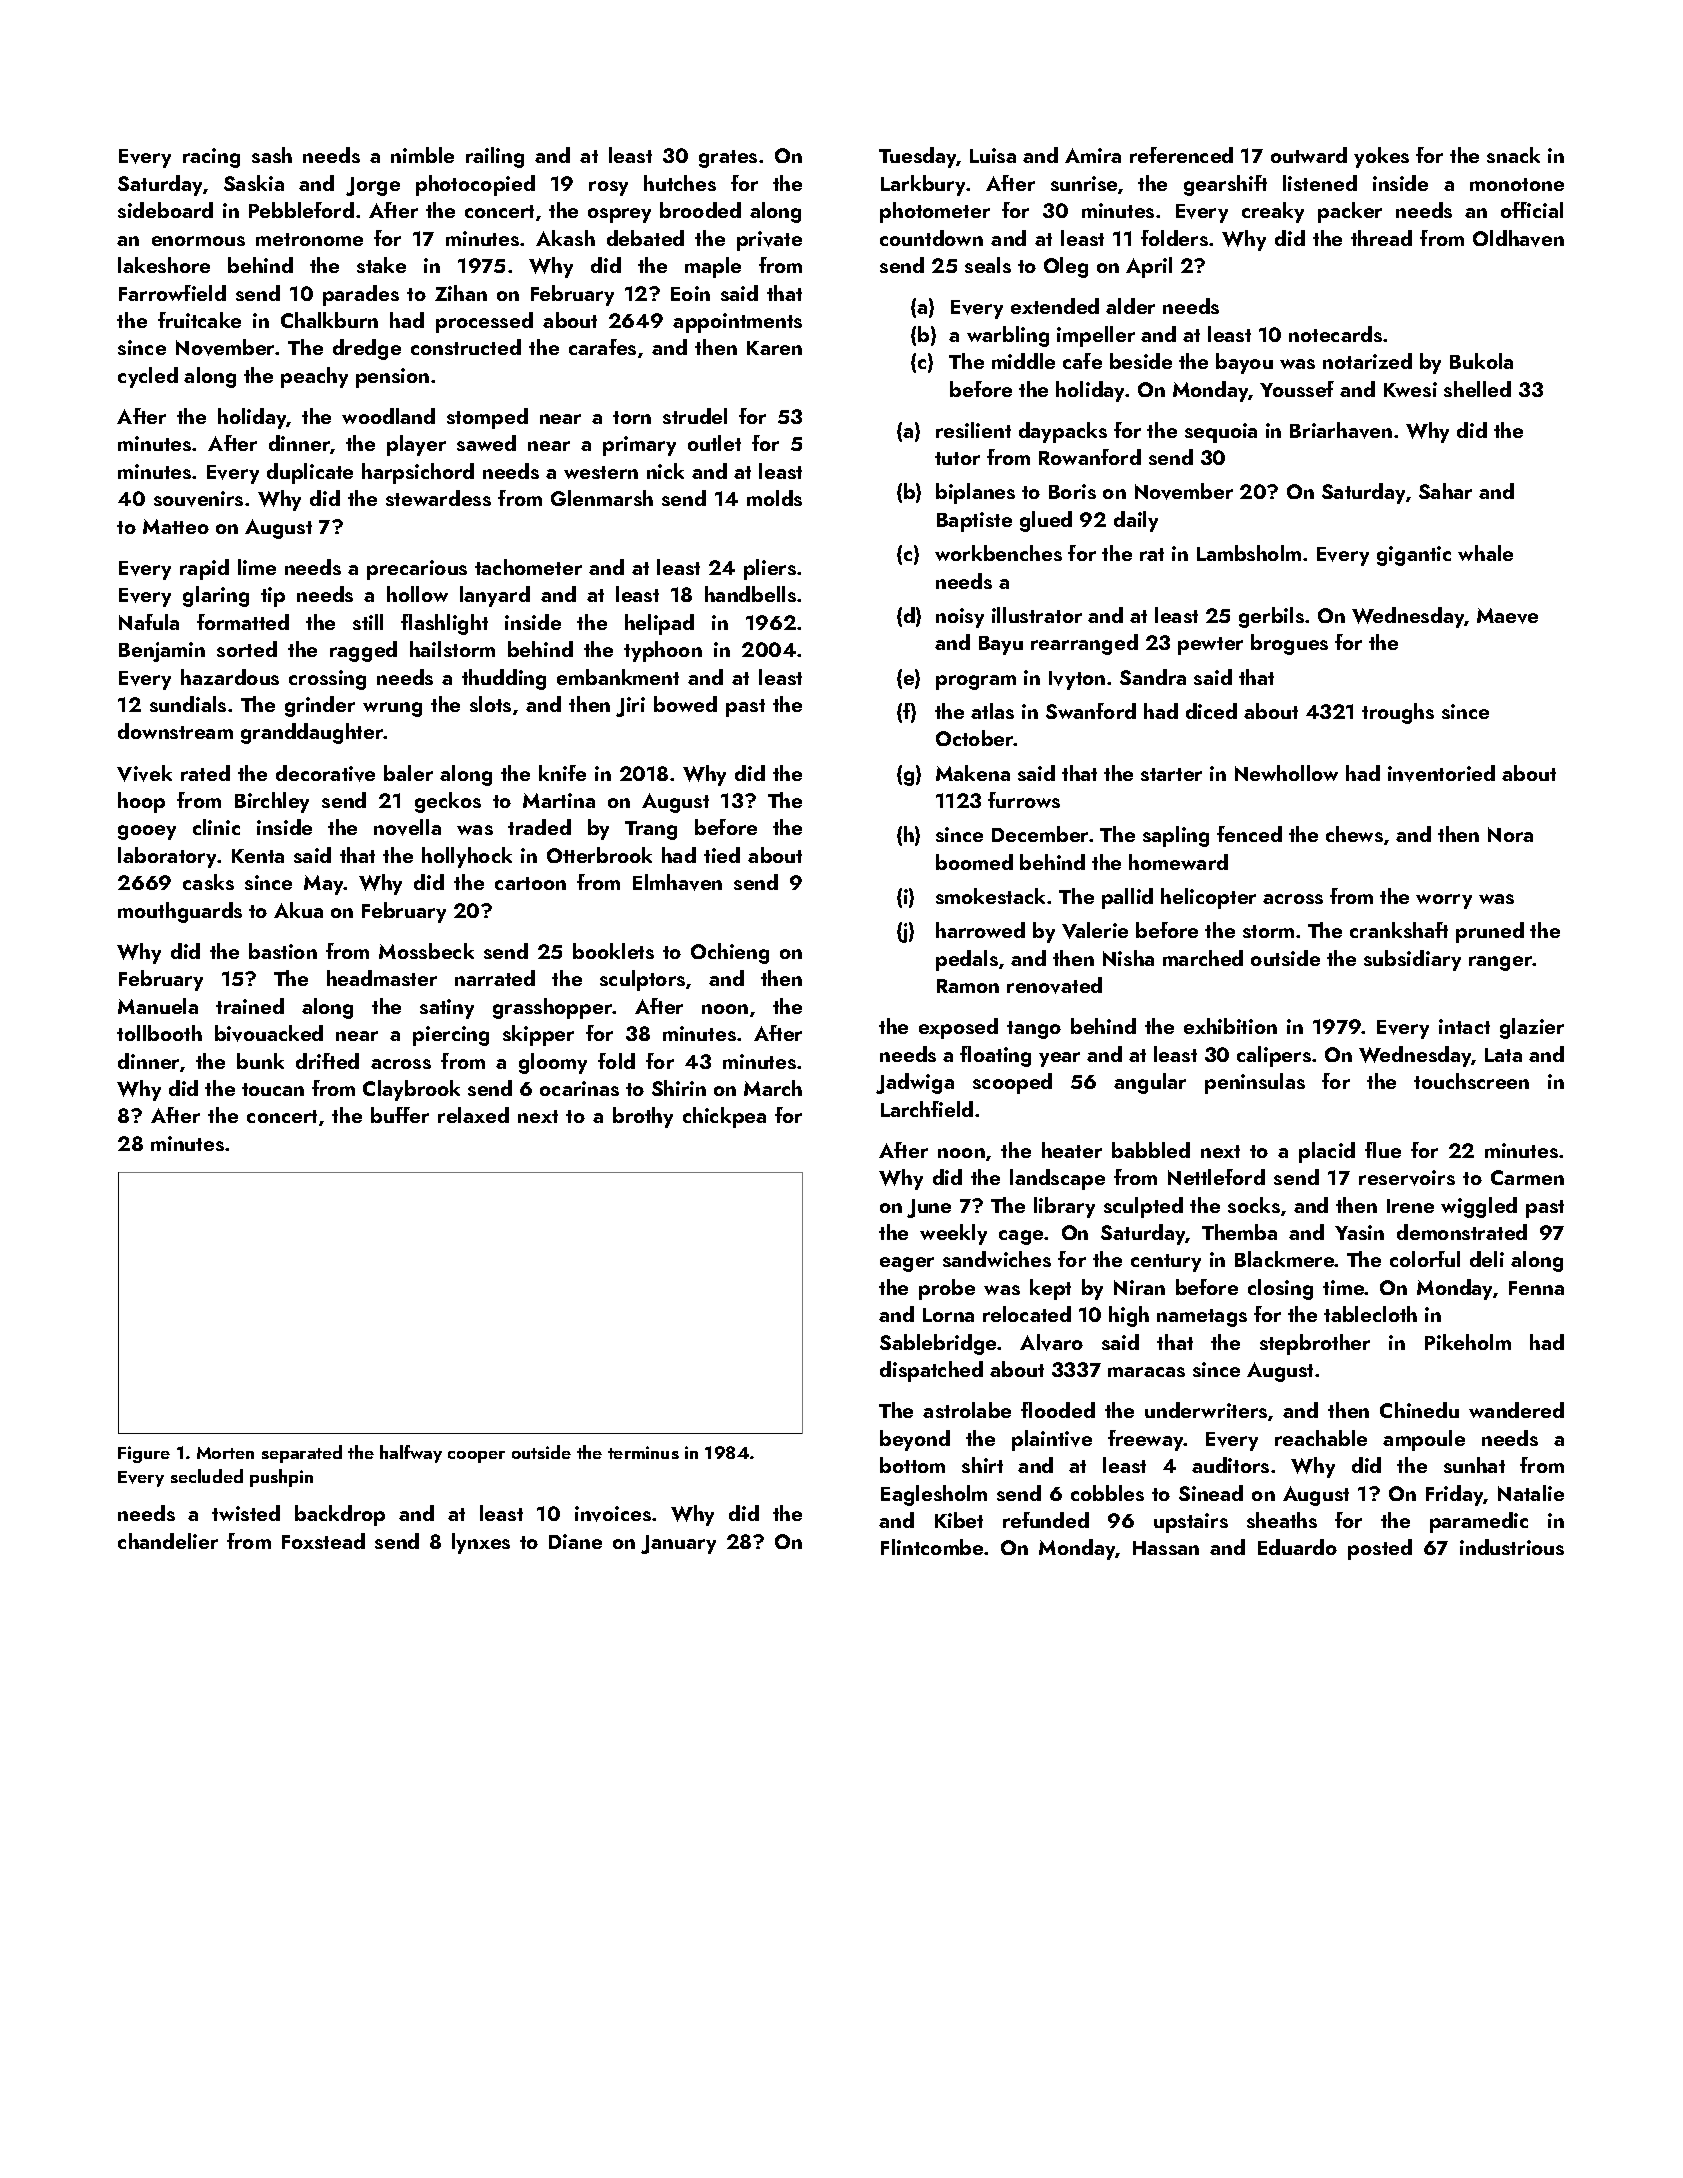  Describe the element at coordinates (728, 159) in the page. I see `grates` at that location.
